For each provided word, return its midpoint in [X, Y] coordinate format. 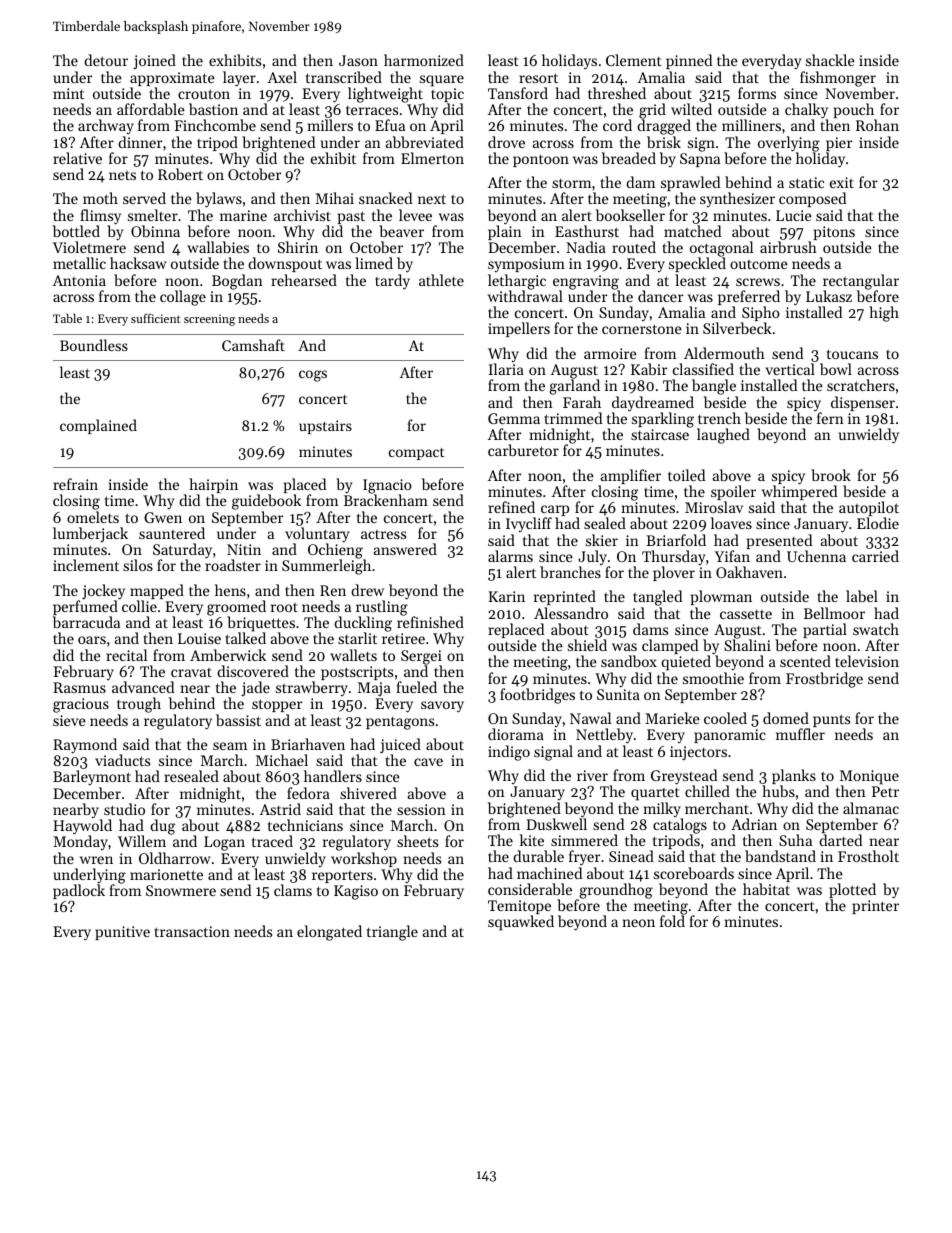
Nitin [244, 549]
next [432, 199]
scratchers [861, 385]
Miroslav [714, 507]
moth [100, 198]
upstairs [325, 427]
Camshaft [253, 345]
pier [839, 144]
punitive [122, 933]
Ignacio [387, 487]
